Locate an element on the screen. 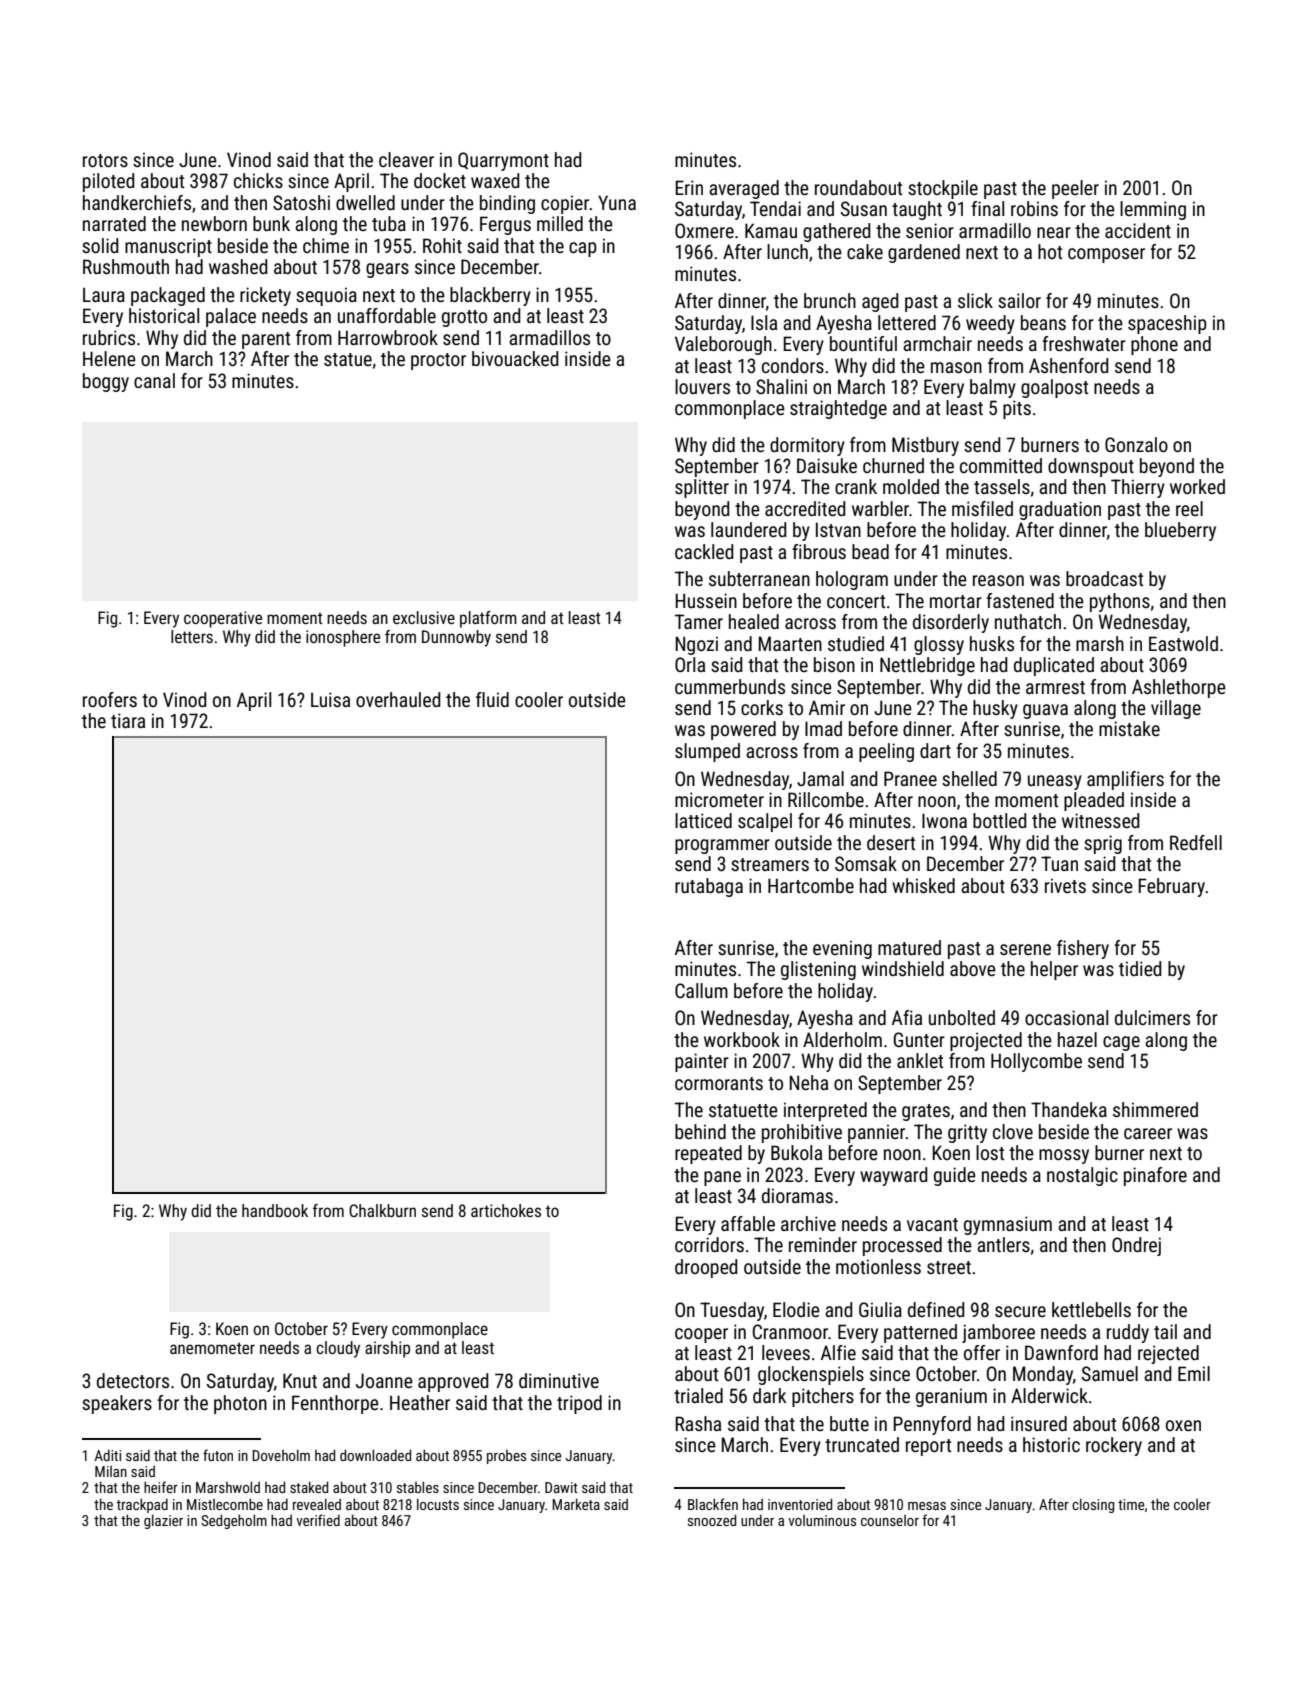 The image size is (1312, 1697). letters is located at coordinates (192, 636).
